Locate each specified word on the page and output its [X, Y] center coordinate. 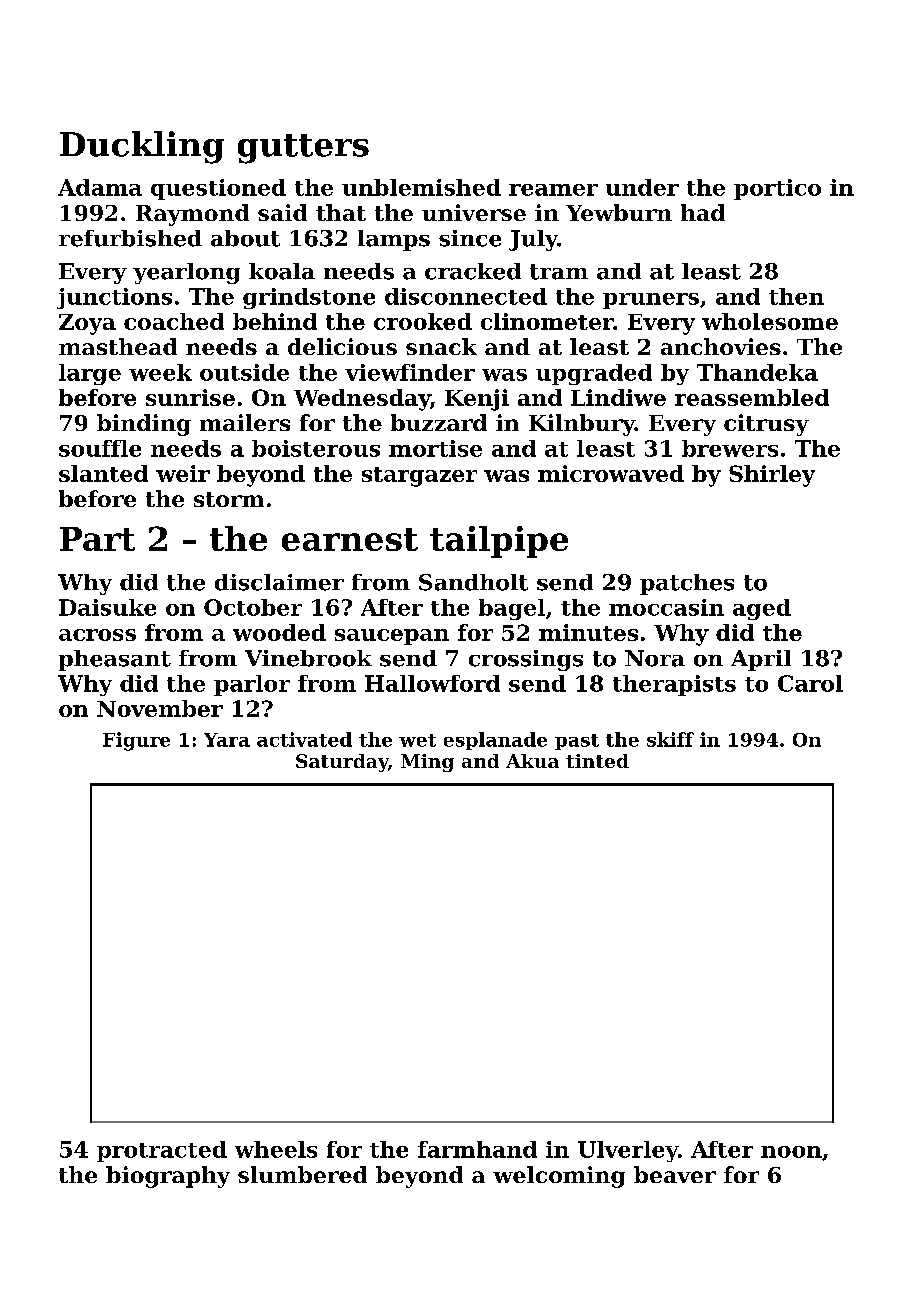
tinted [597, 761]
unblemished [421, 187]
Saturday [342, 763]
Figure [136, 741]
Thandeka [757, 372]
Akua [532, 761]
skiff [670, 739]
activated [304, 739]
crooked [423, 321]
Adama [100, 187]
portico [777, 189]
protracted [162, 1151]
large [90, 374]
